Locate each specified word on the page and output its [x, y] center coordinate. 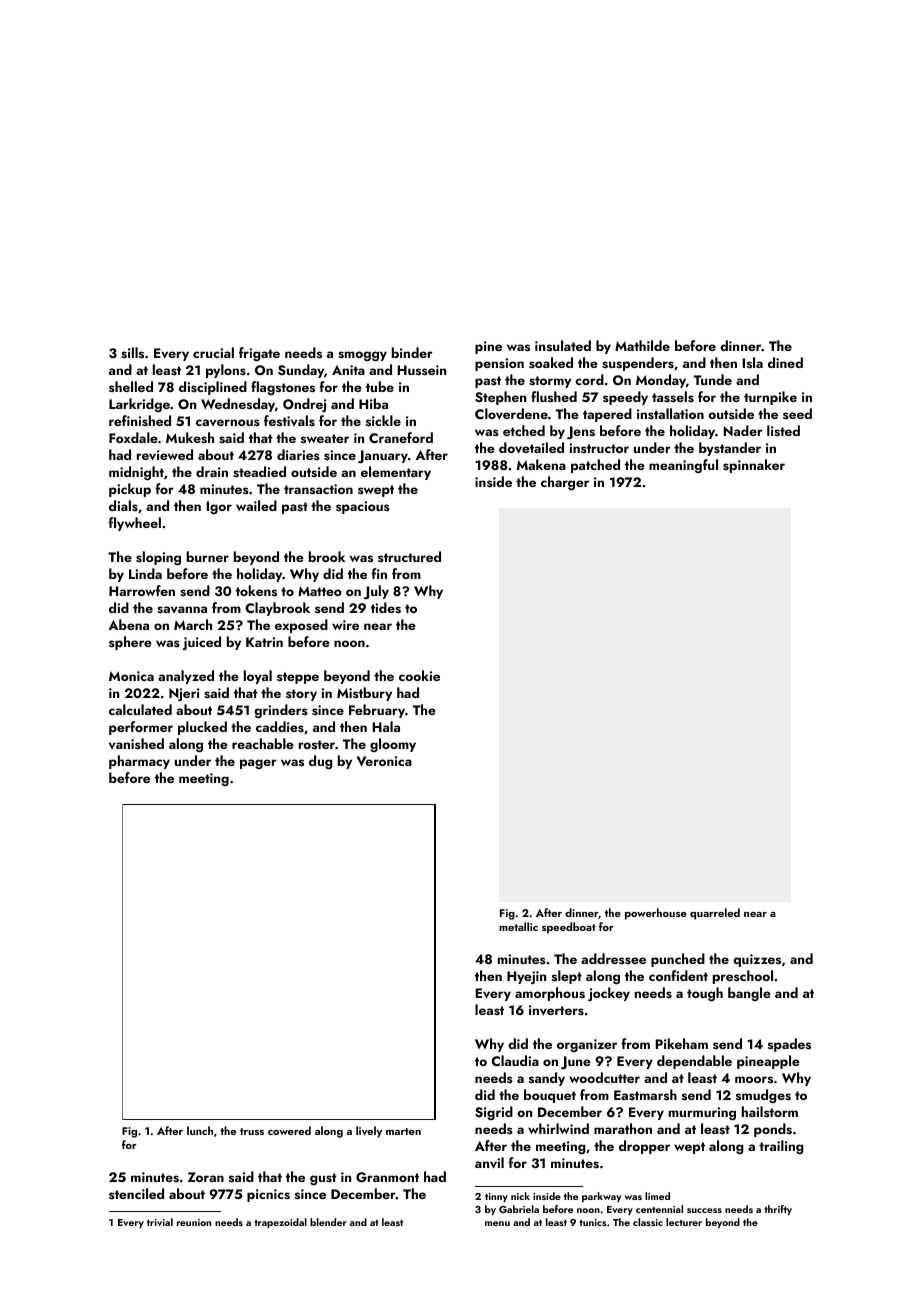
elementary [396, 473]
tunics [593, 1222]
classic [648, 1222]
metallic [518, 926]
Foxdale [133, 437]
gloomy [393, 745]
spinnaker [754, 466]
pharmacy [139, 762]
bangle [749, 994]
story [301, 695]
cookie [419, 675]
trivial [160, 1222]
